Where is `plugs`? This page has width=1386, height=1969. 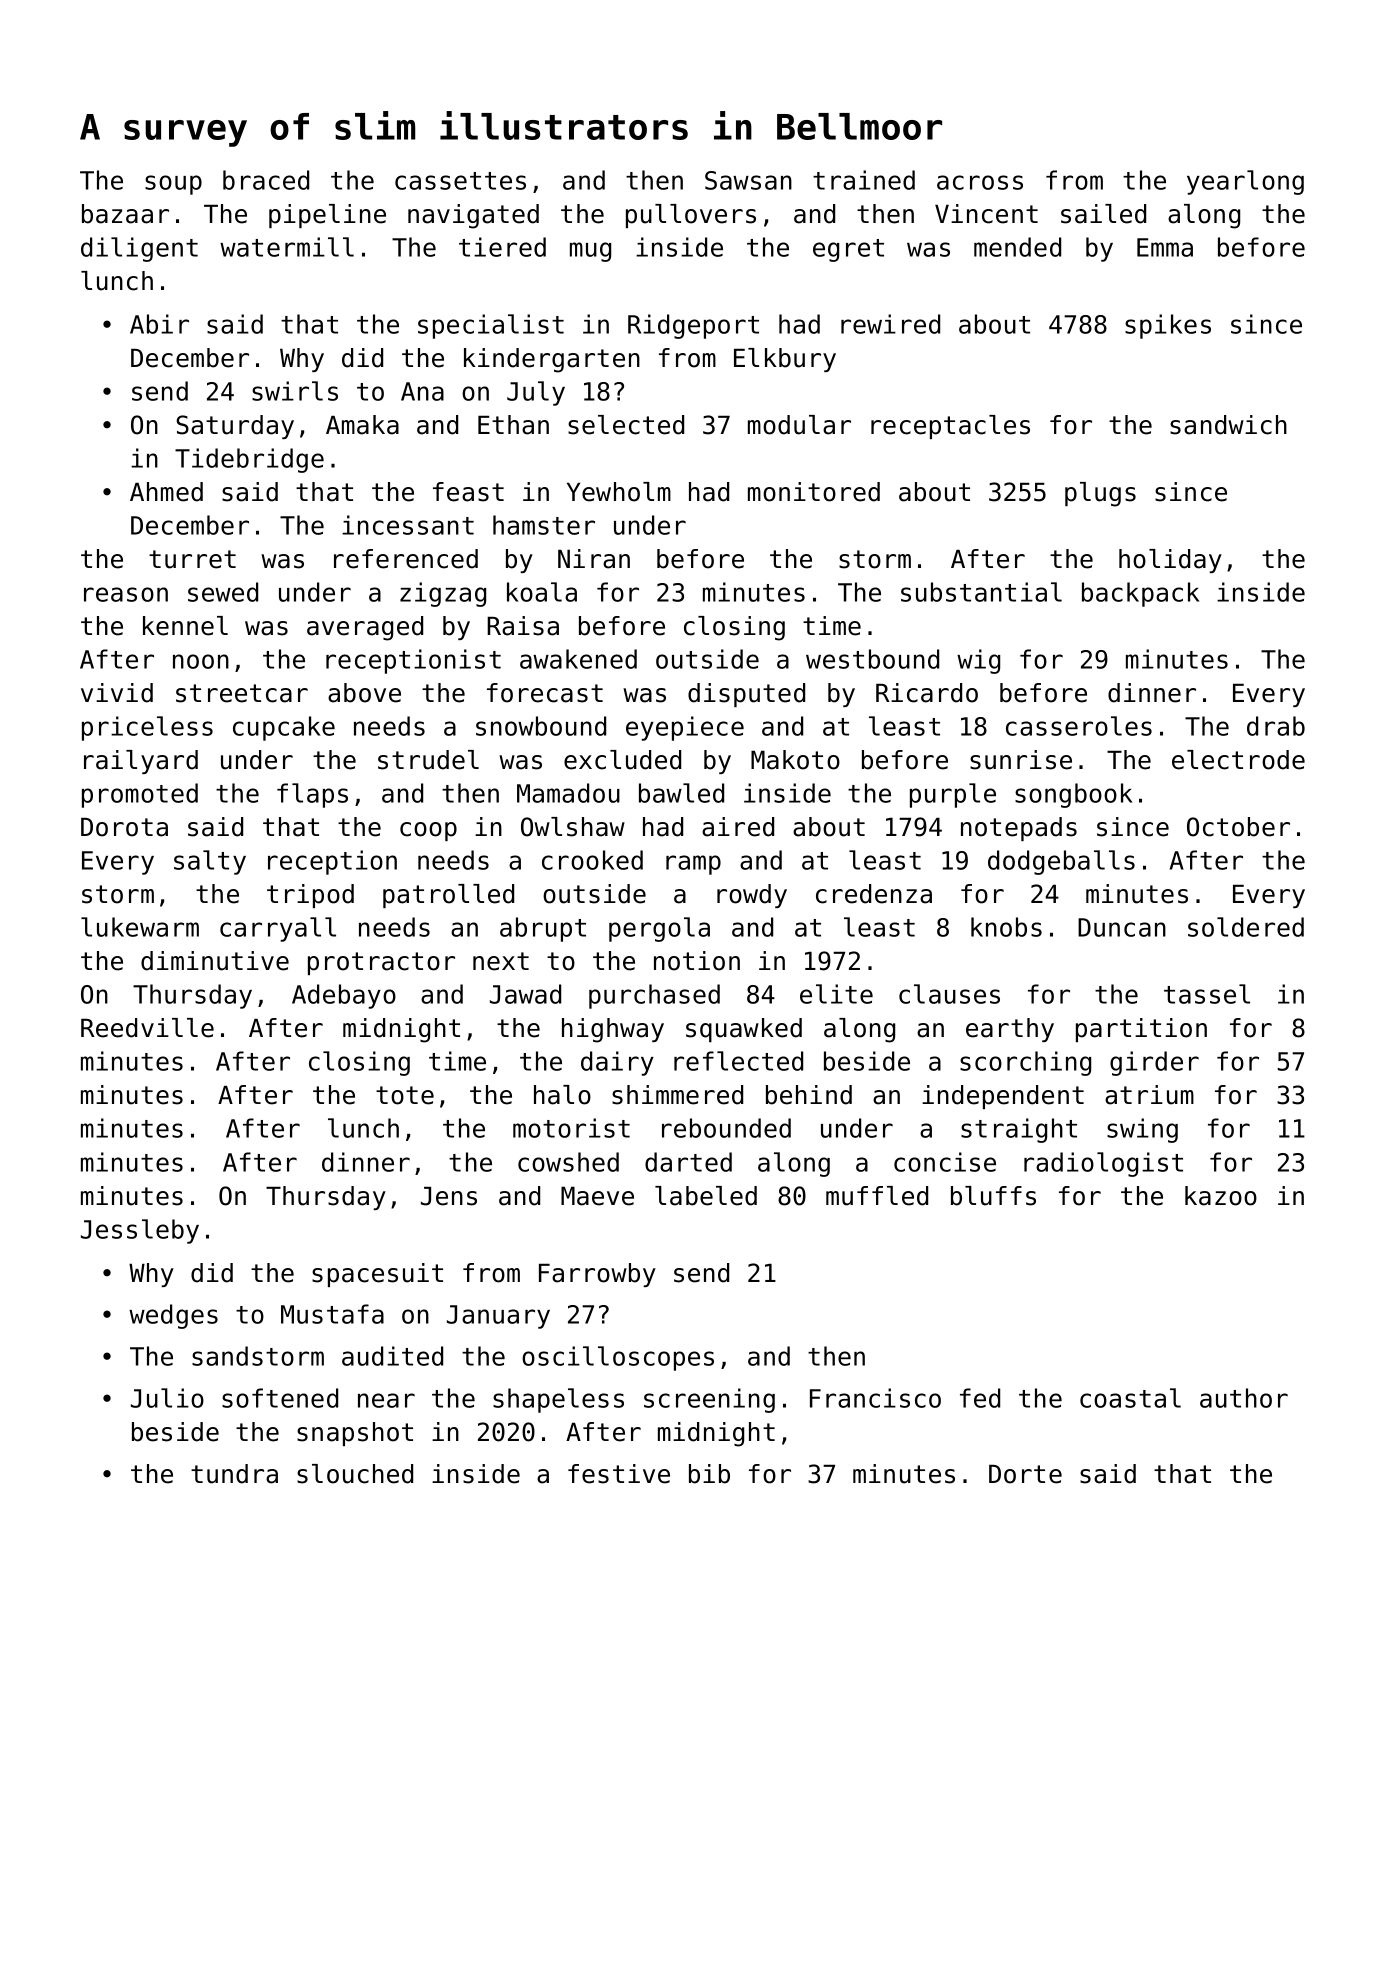 plugs is located at coordinates (1100, 494).
